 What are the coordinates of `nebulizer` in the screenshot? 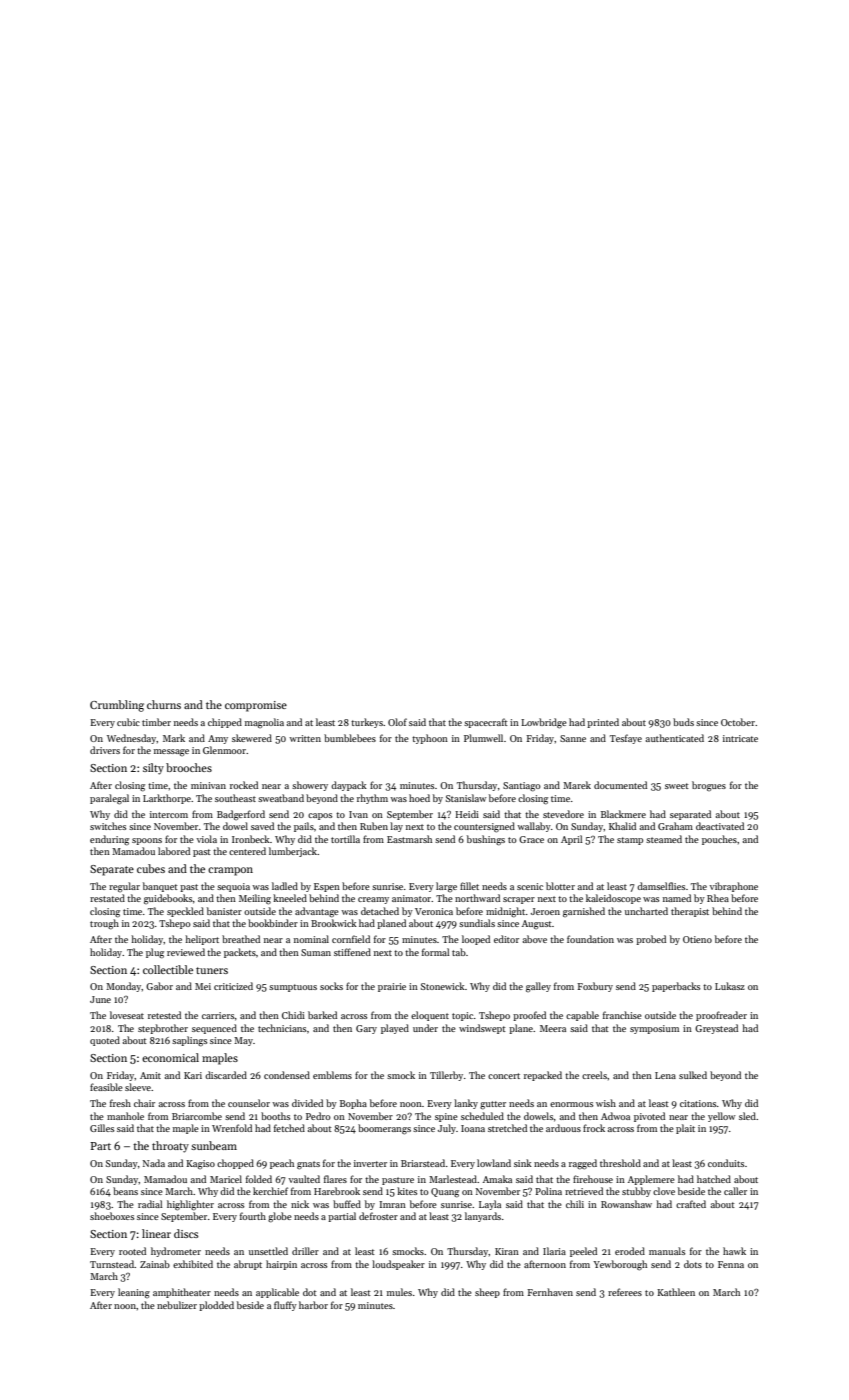 It's located at (177, 1305).
